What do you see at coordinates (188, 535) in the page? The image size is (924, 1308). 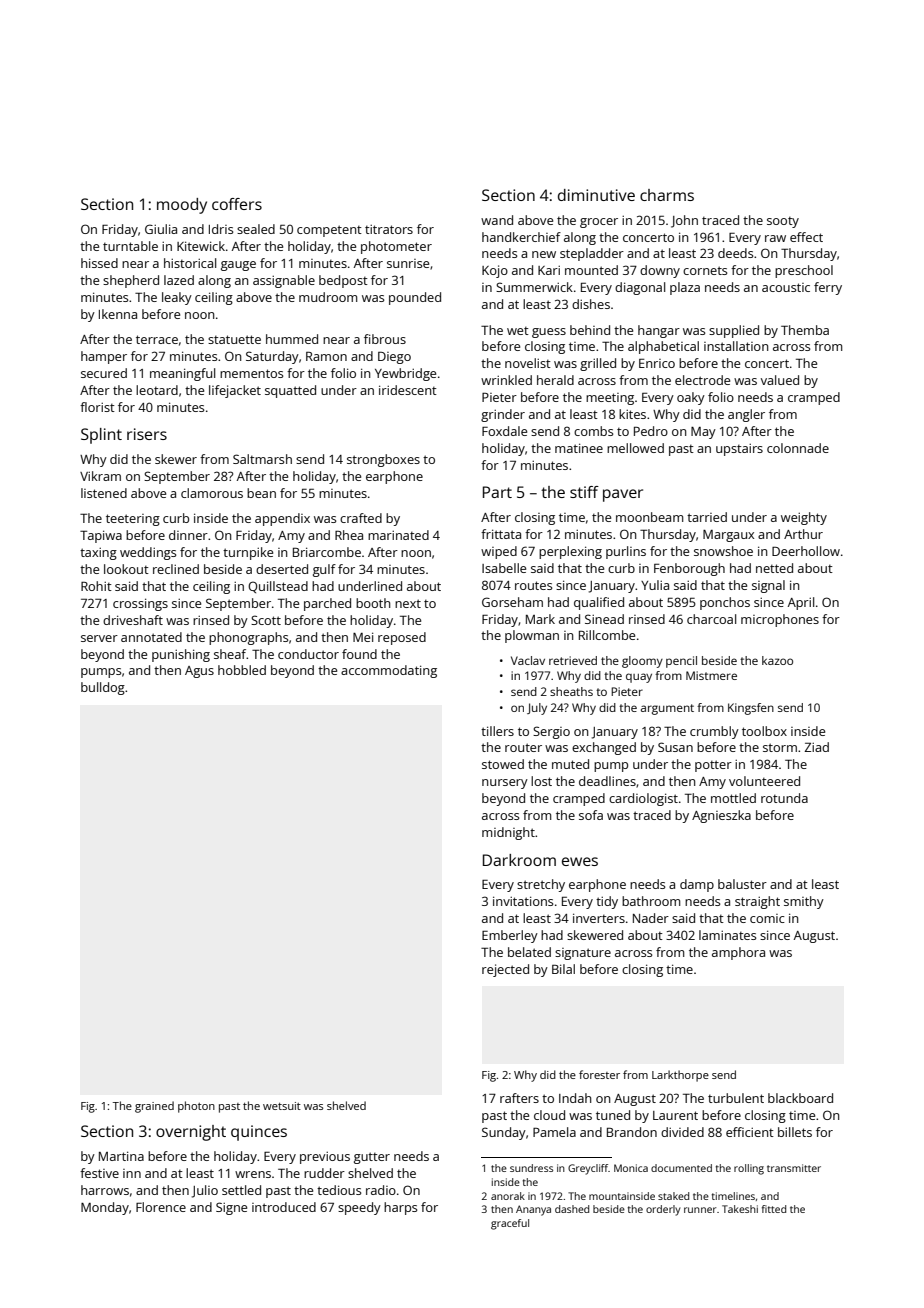 I see `dinner` at bounding box center [188, 535].
